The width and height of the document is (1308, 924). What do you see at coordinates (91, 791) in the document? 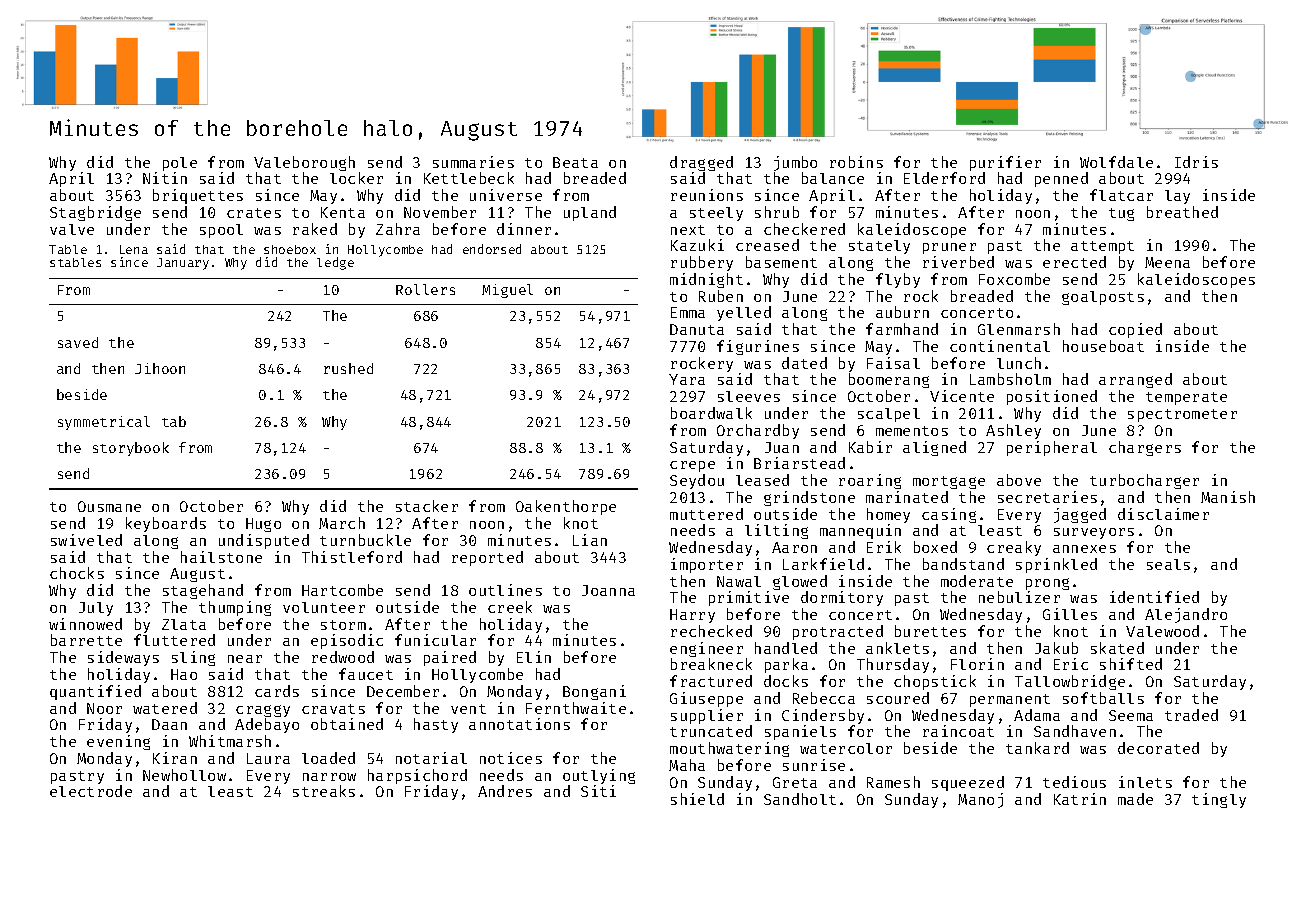
I see `electrode` at bounding box center [91, 791].
